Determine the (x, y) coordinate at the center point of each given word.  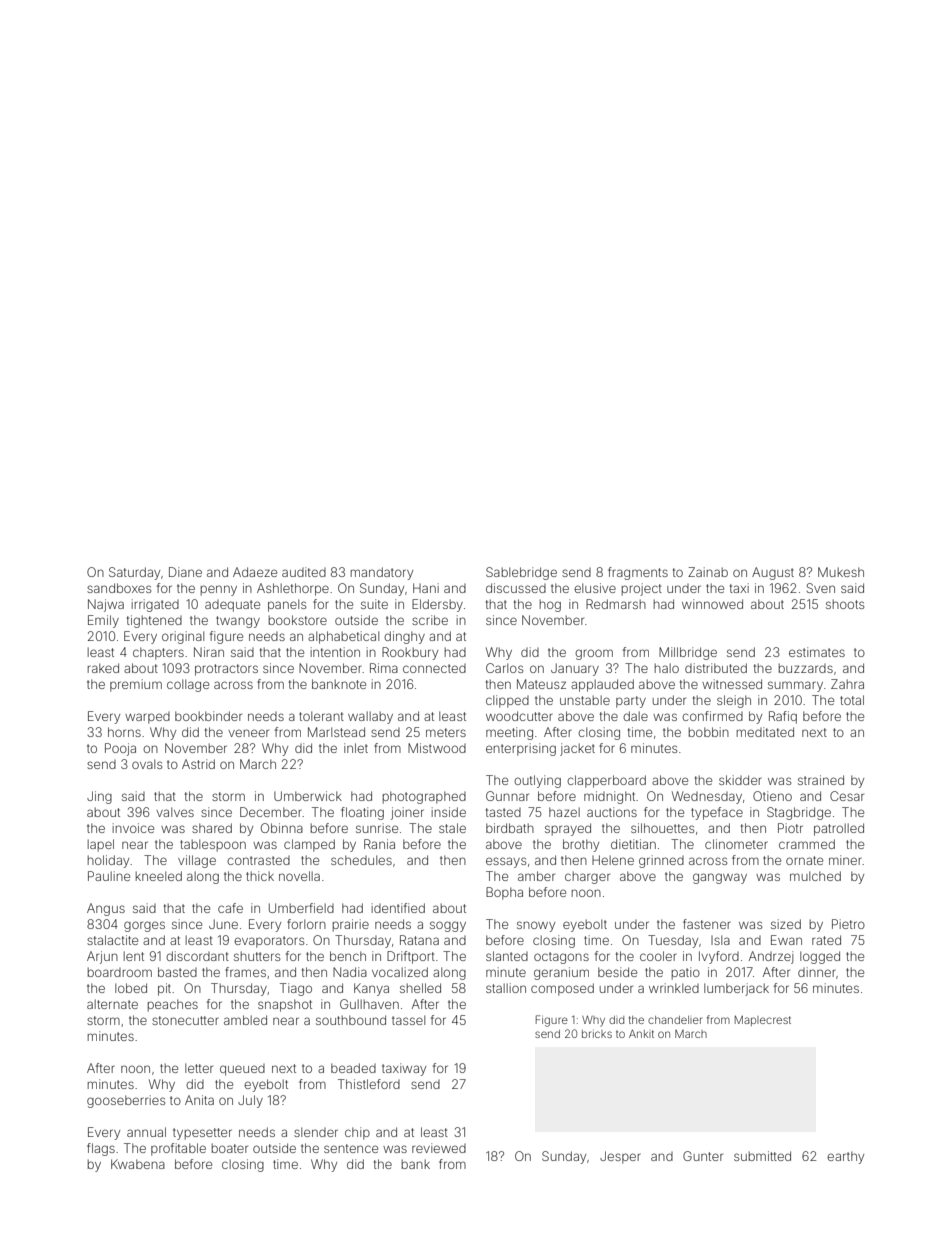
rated (826, 940)
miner (845, 860)
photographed (424, 797)
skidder (740, 780)
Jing (99, 797)
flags (101, 1149)
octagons (561, 958)
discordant (197, 956)
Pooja (120, 749)
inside (449, 812)
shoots (845, 604)
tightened (154, 621)
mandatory (382, 573)
